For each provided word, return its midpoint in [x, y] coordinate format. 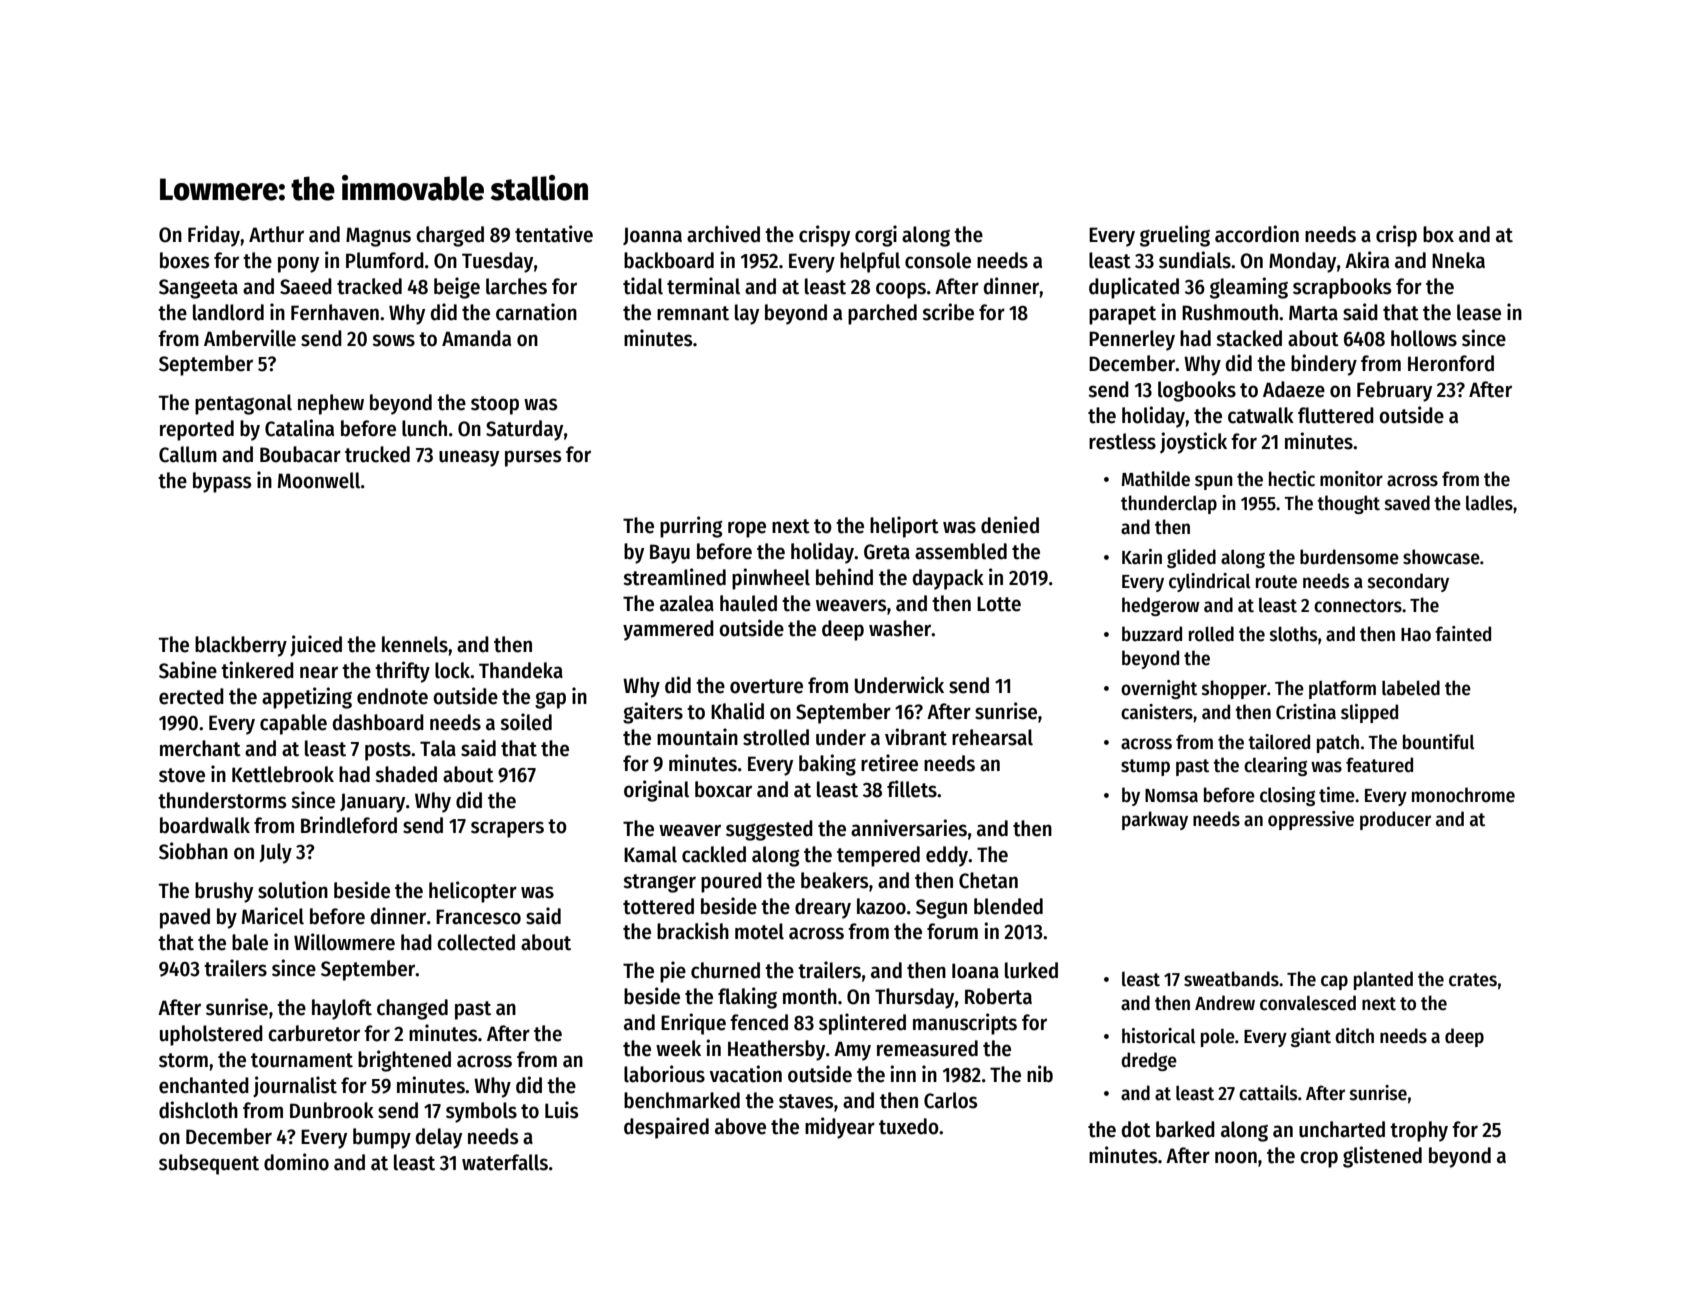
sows [393, 340]
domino [296, 1162]
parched [882, 314]
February [1394, 391]
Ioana [975, 971]
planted [1383, 980]
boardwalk [205, 825]
